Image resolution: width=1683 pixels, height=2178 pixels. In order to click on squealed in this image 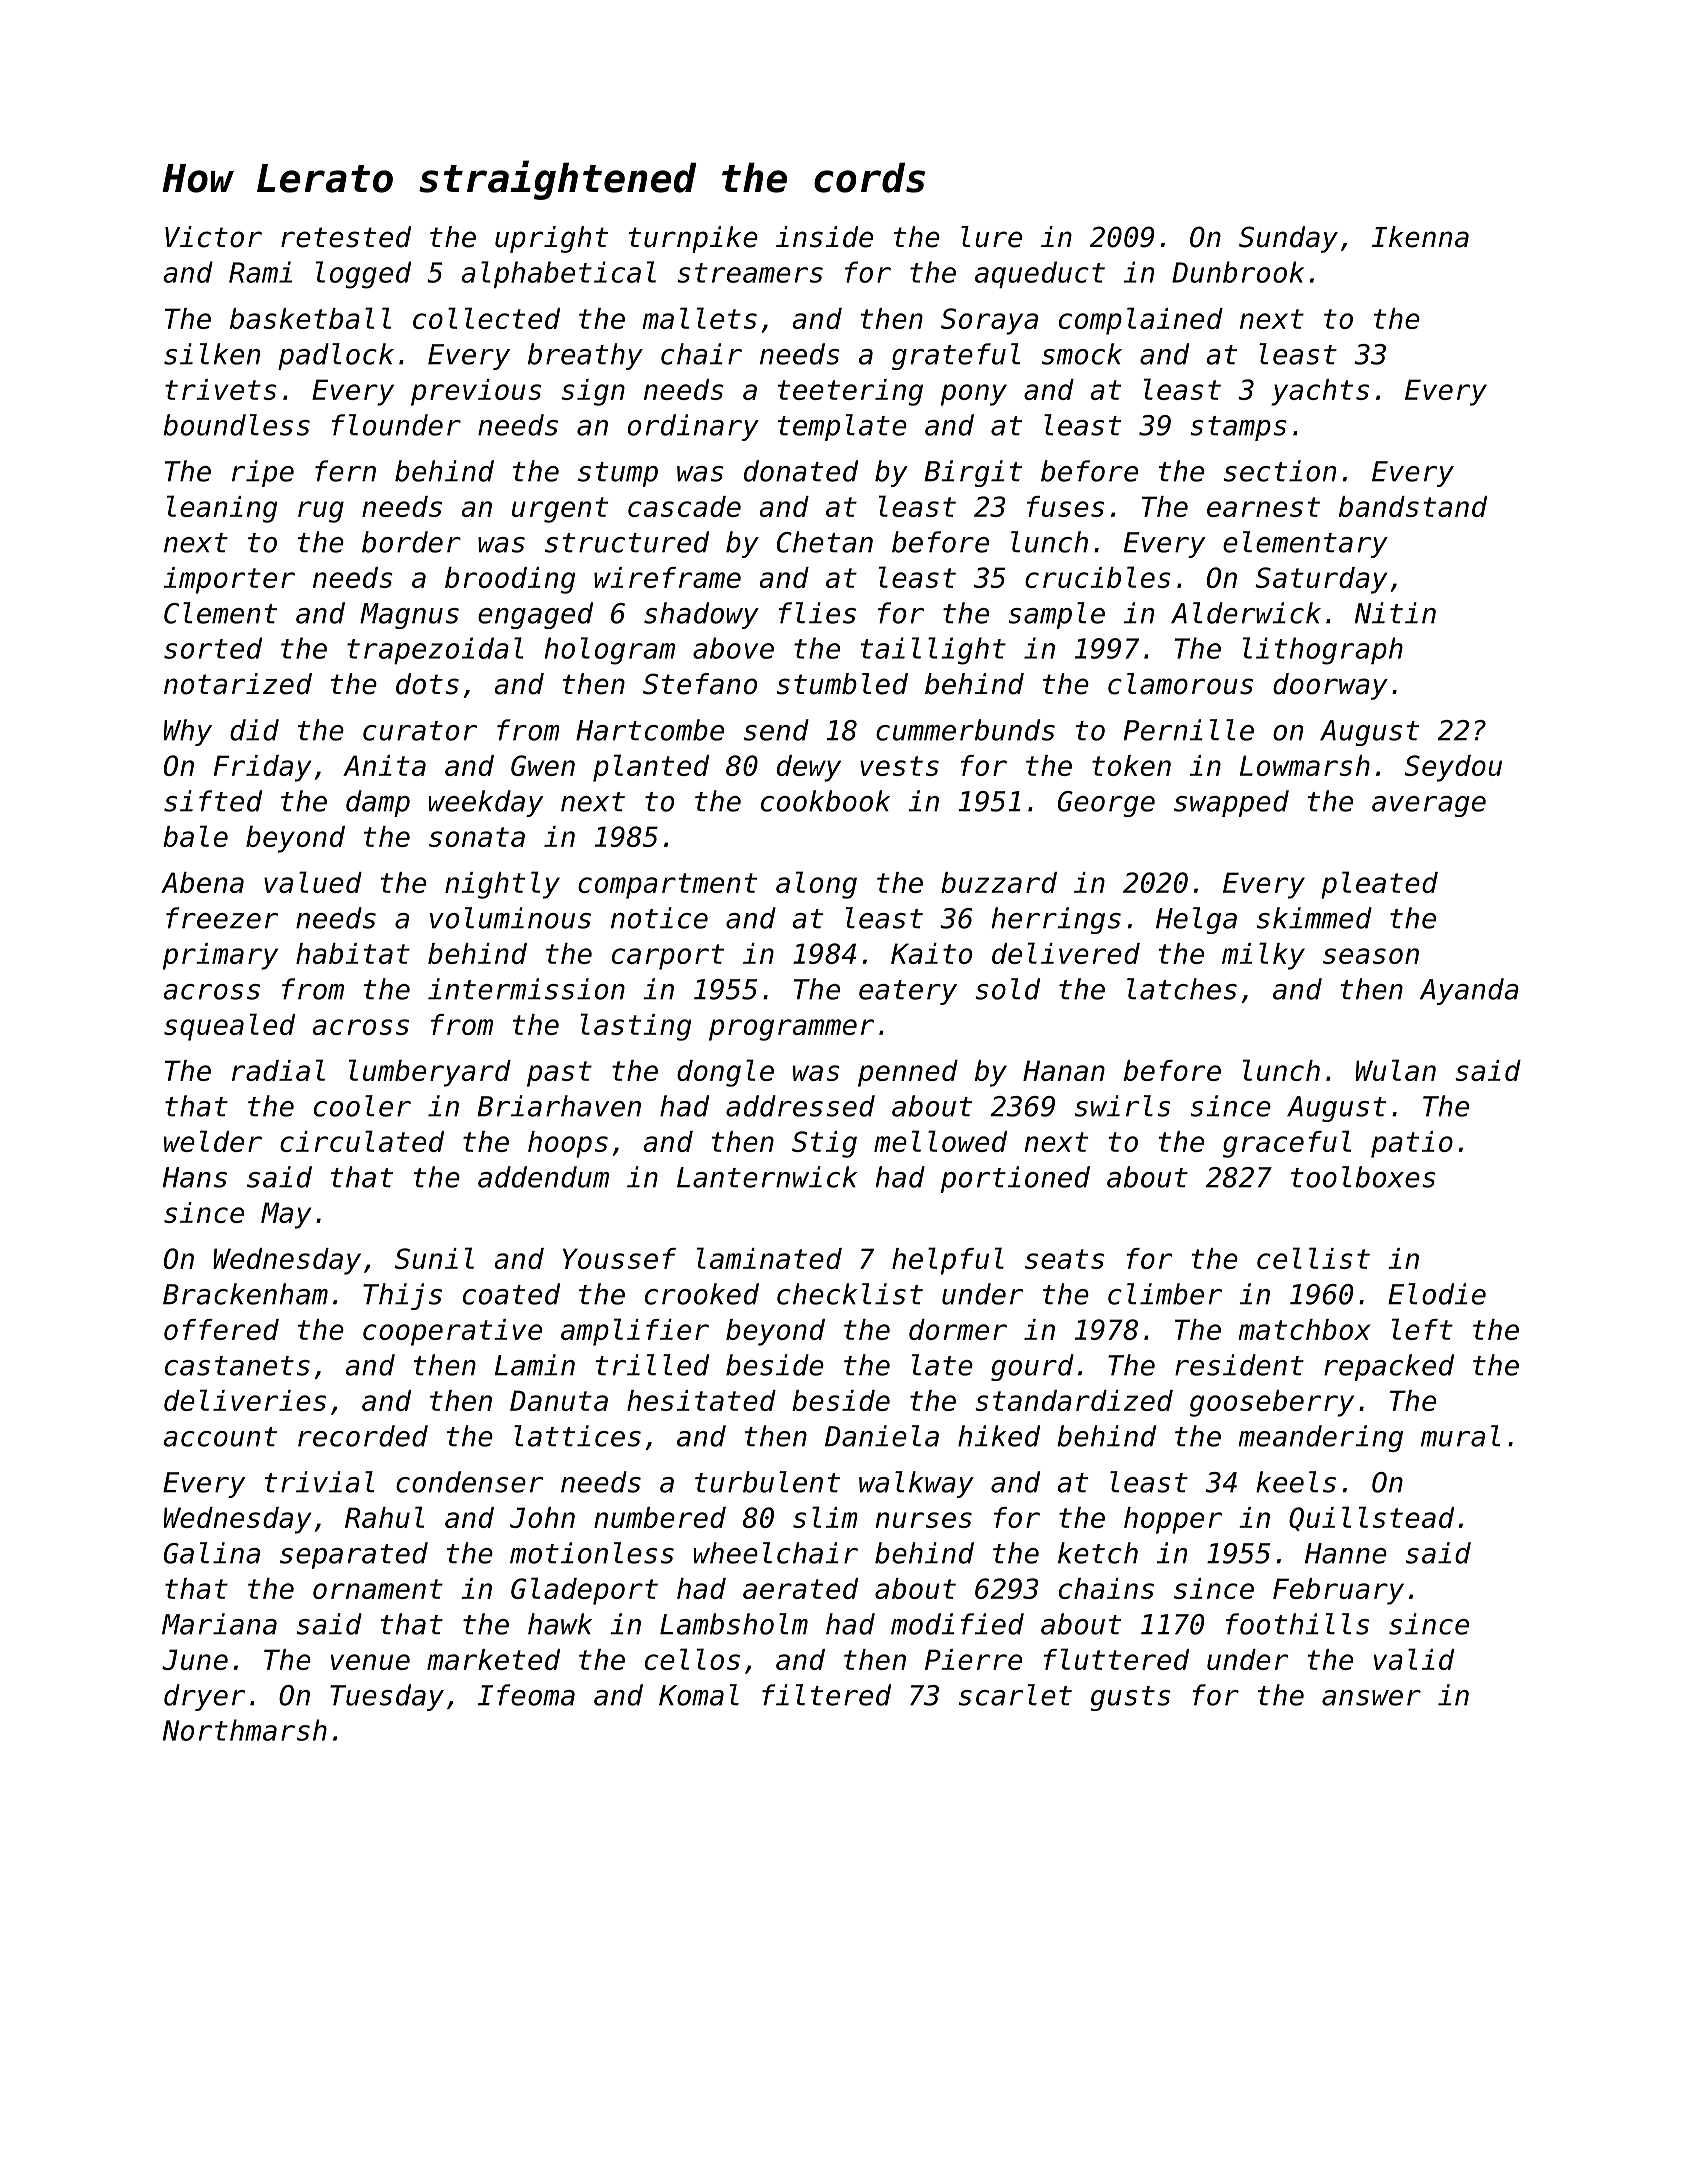, I will do `click(229, 1027)`.
